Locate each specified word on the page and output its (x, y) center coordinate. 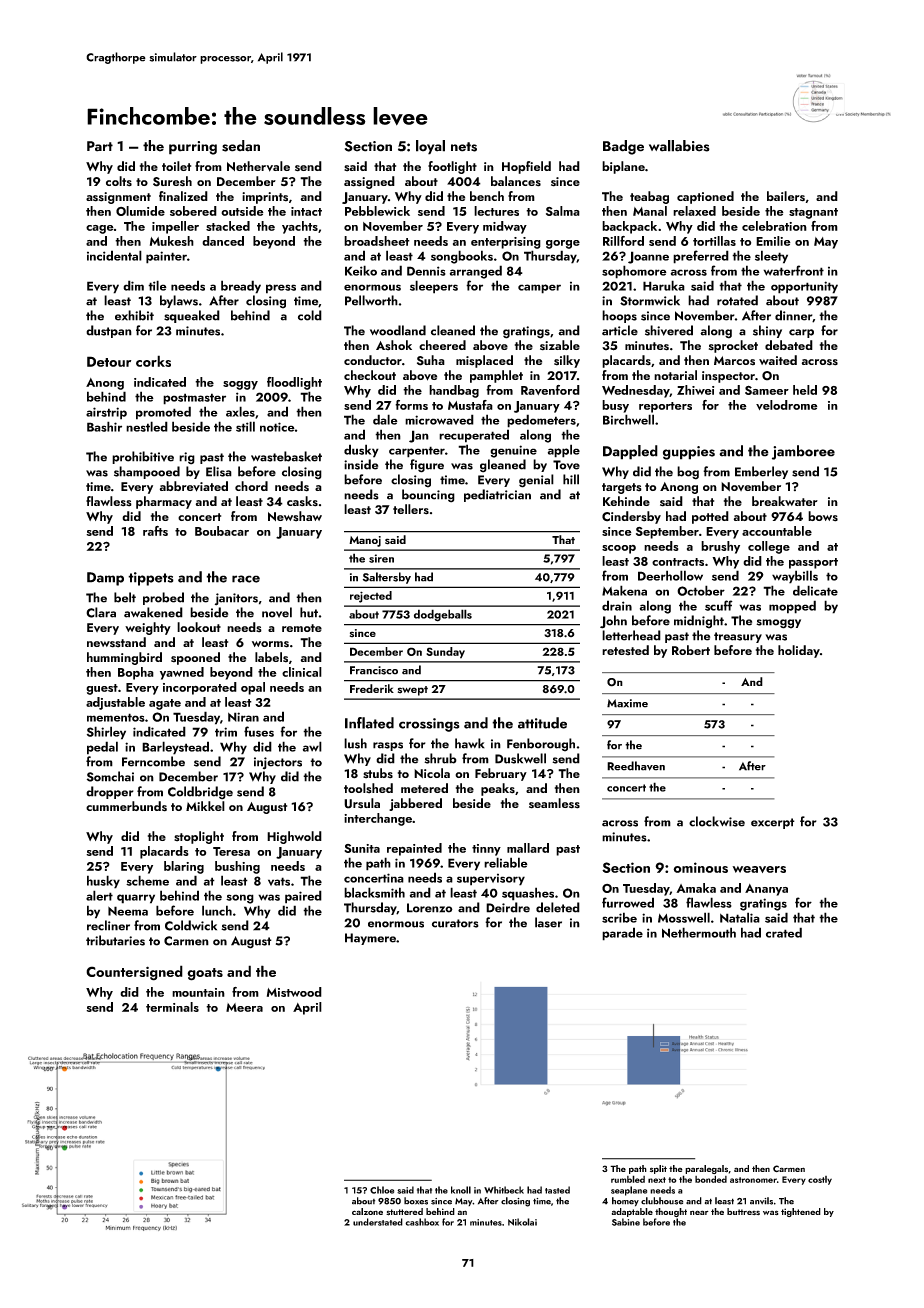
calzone (367, 1211)
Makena (624, 590)
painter (166, 257)
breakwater (785, 501)
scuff (719, 605)
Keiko (361, 270)
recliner (108, 925)
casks (302, 501)
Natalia (740, 917)
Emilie (773, 241)
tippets (151, 579)
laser (548, 922)
